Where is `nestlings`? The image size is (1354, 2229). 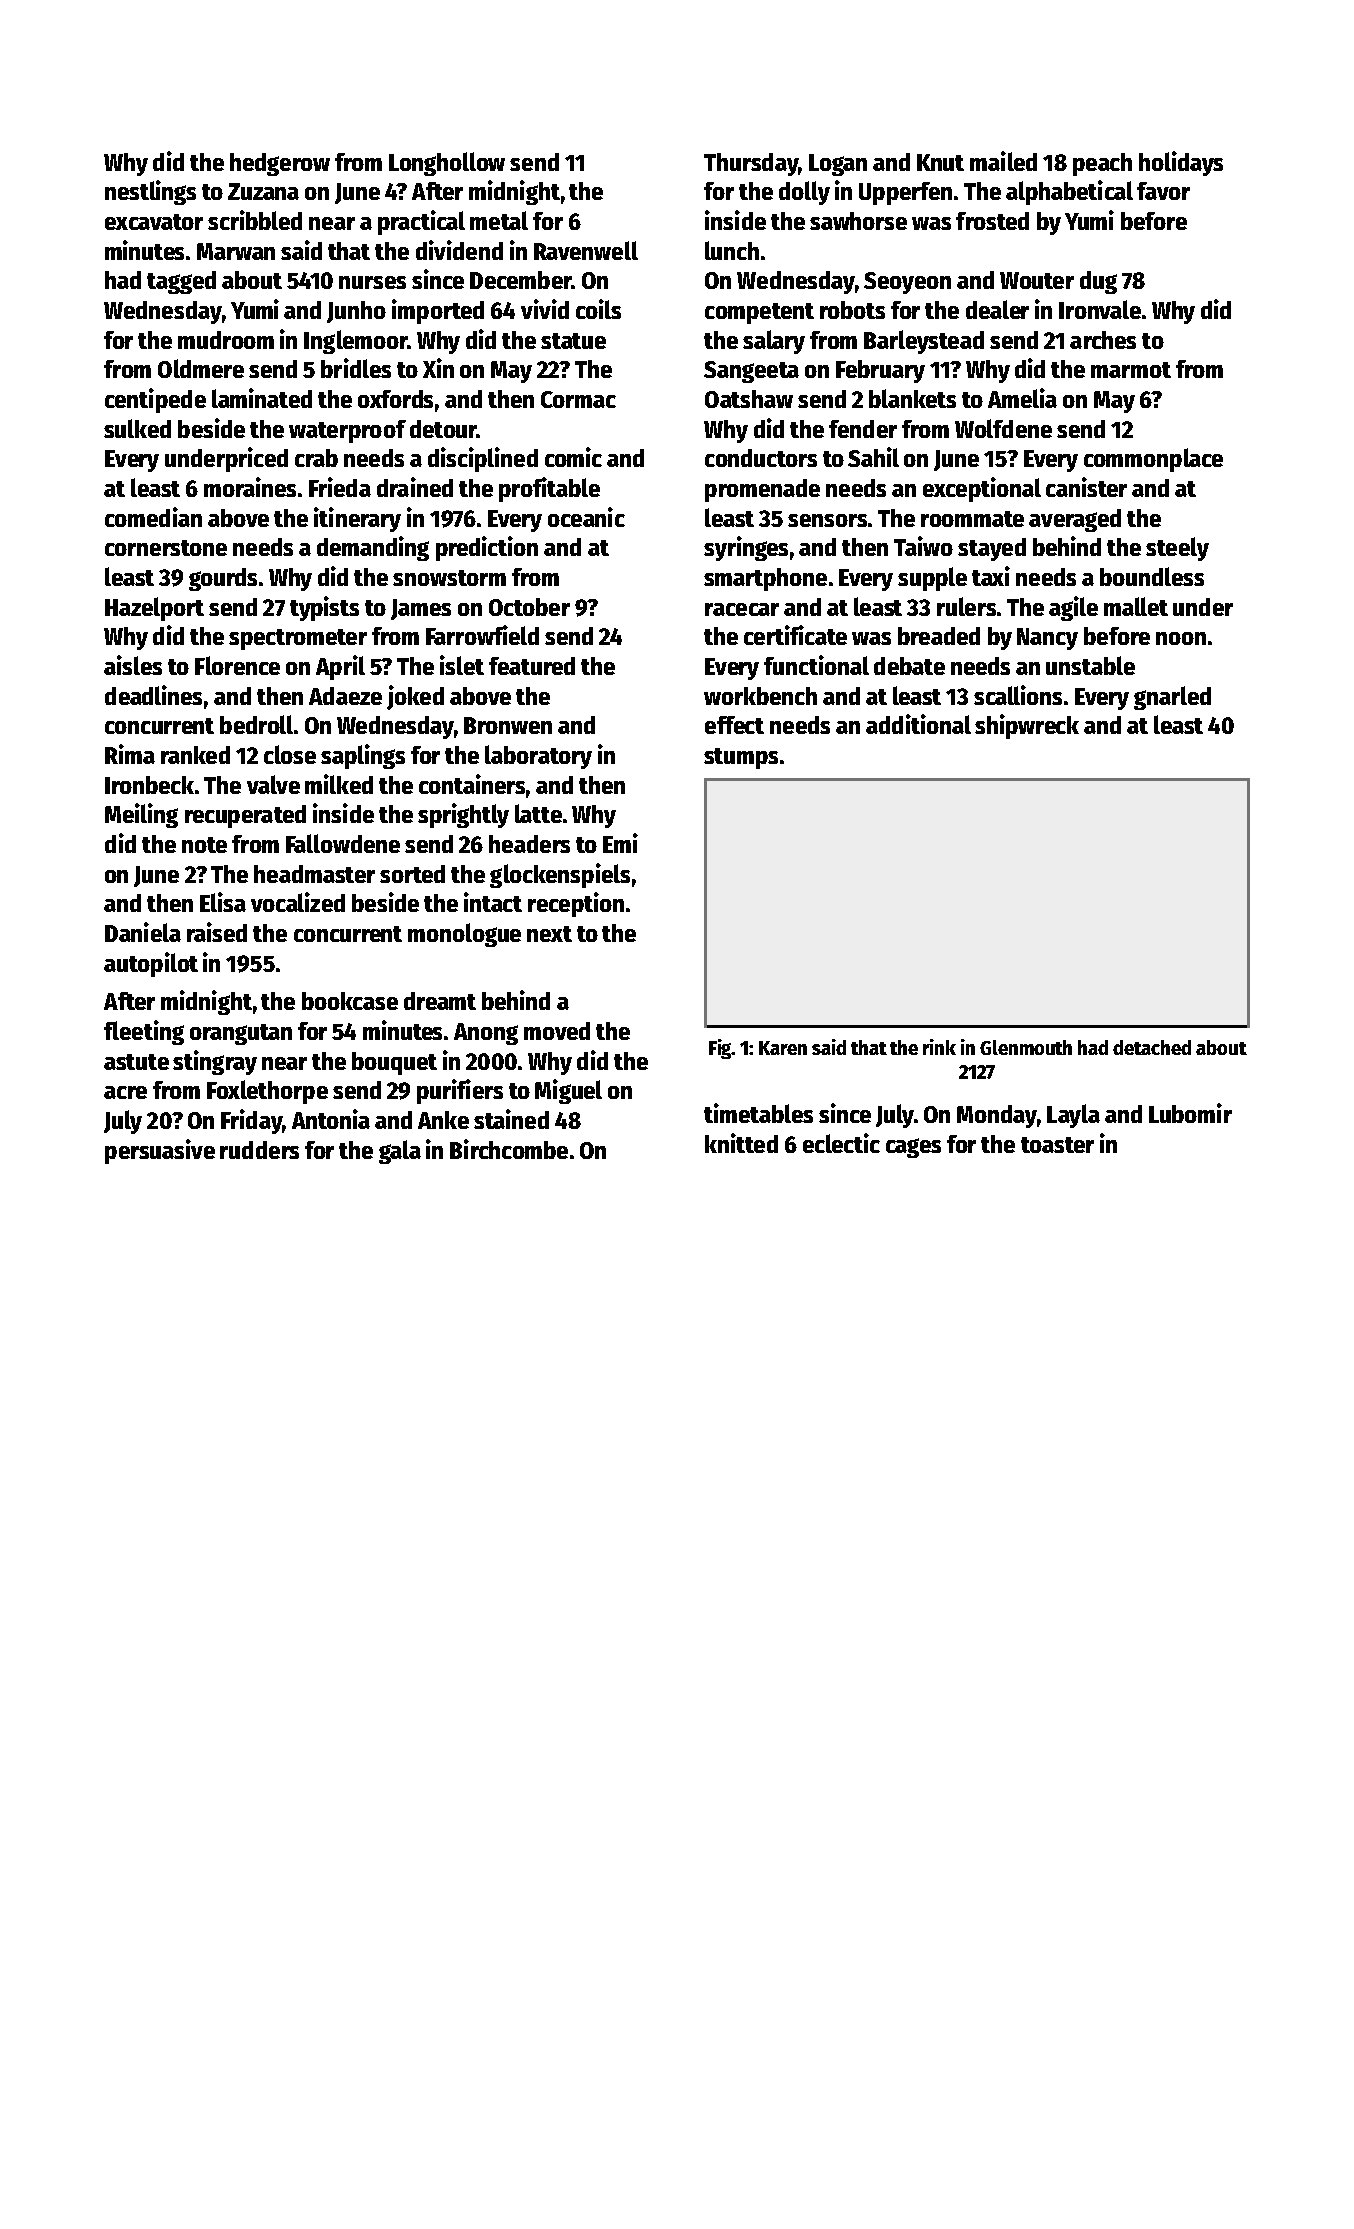 nestlings is located at coordinates (150, 192).
